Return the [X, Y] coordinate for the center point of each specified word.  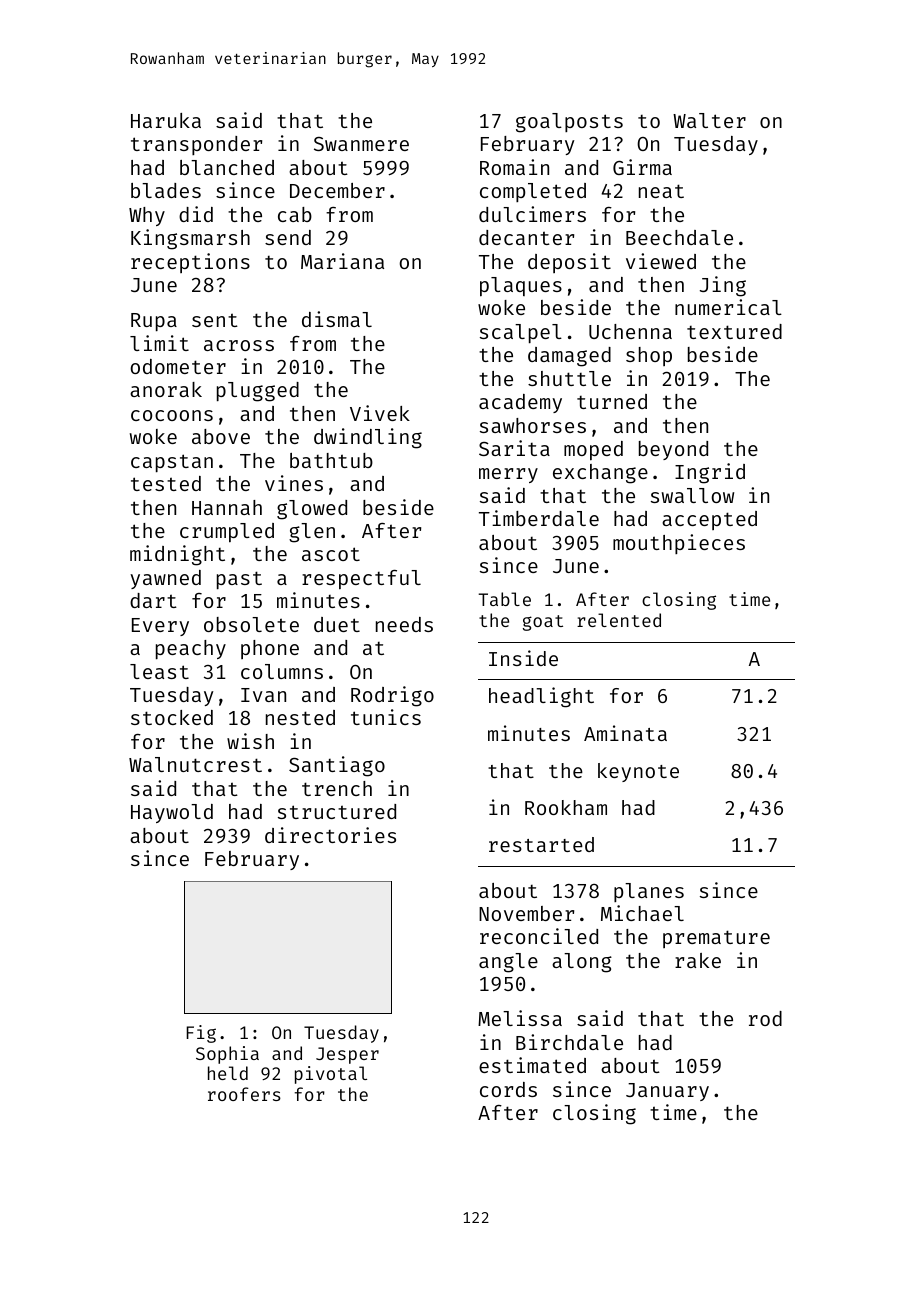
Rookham [566, 807]
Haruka [166, 120]
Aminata [625, 733]
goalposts [569, 123]
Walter [709, 120]
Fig [201, 1034]
